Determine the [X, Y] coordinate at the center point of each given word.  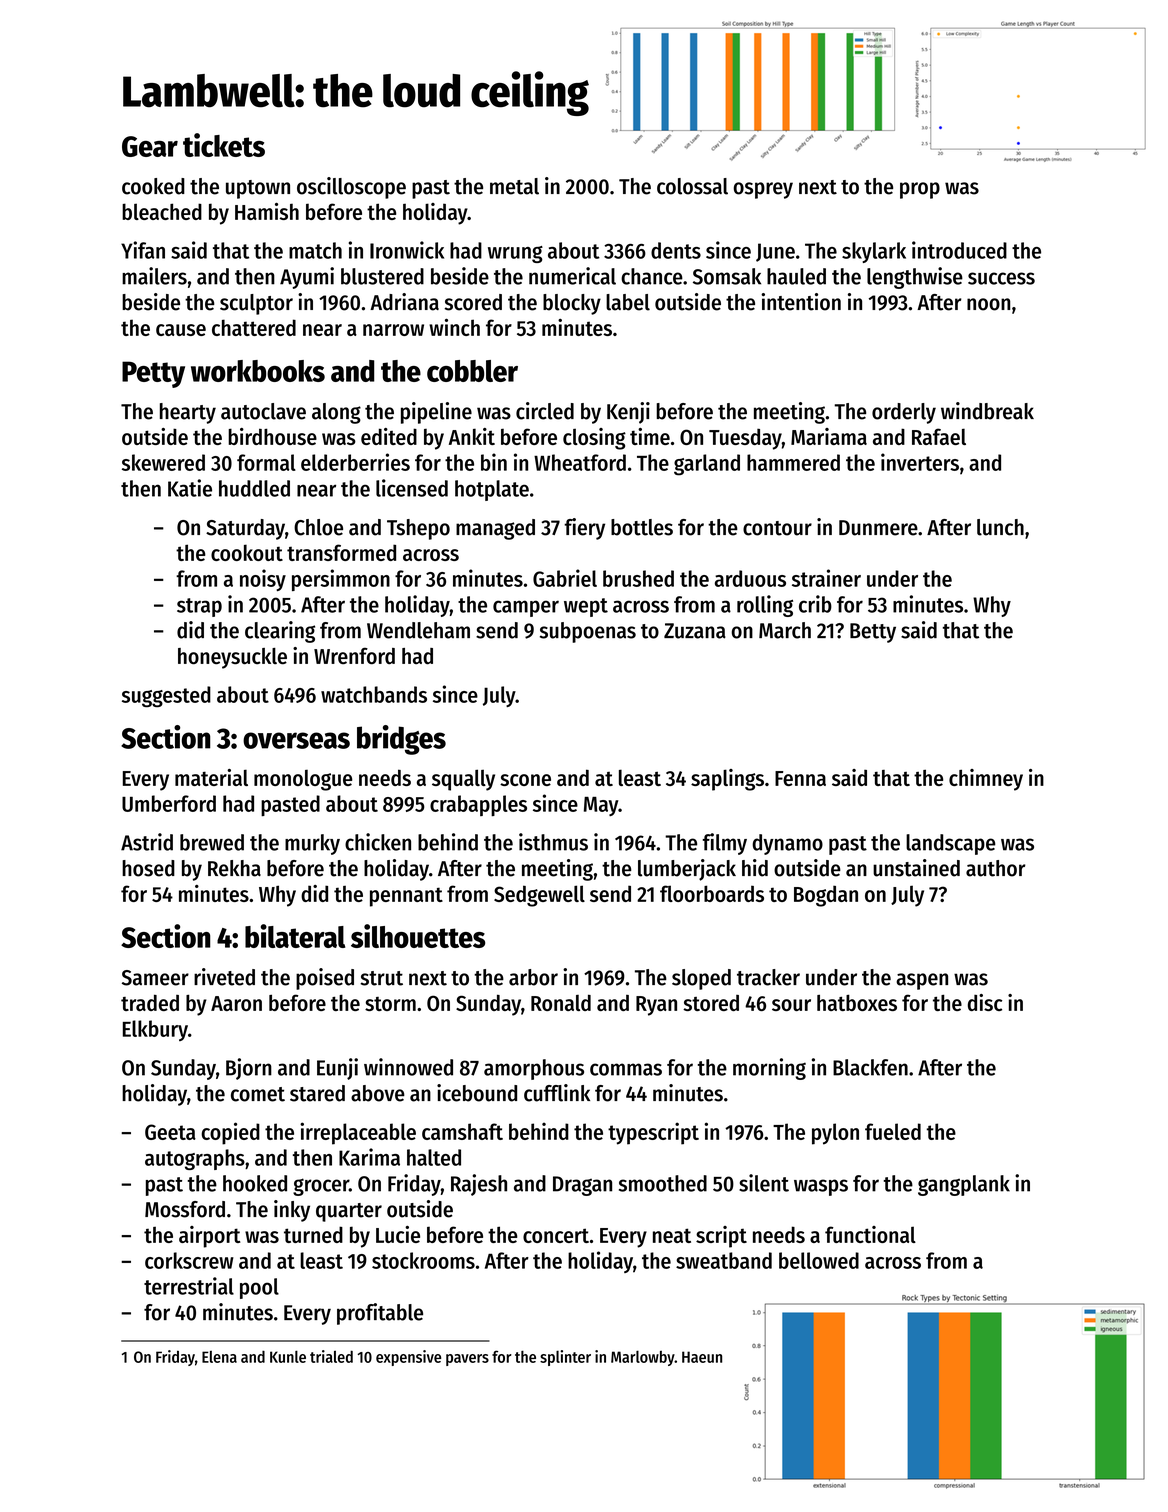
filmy [725, 844]
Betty [873, 633]
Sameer [155, 978]
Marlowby [643, 1358]
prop [920, 190]
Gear [150, 146]
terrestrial [189, 1286]
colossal [692, 186]
